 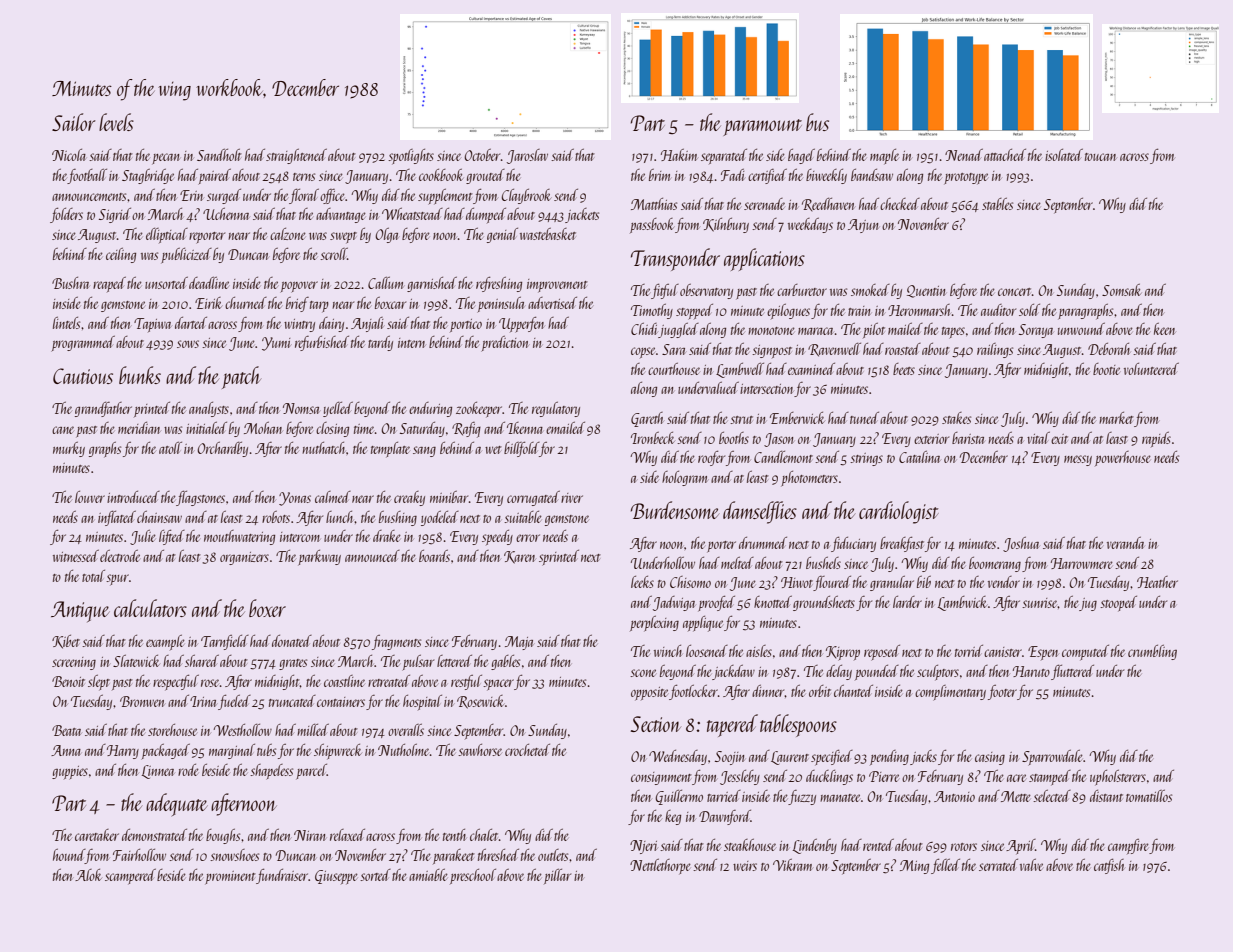 I want to click on veranda, so click(x=1125, y=543).
